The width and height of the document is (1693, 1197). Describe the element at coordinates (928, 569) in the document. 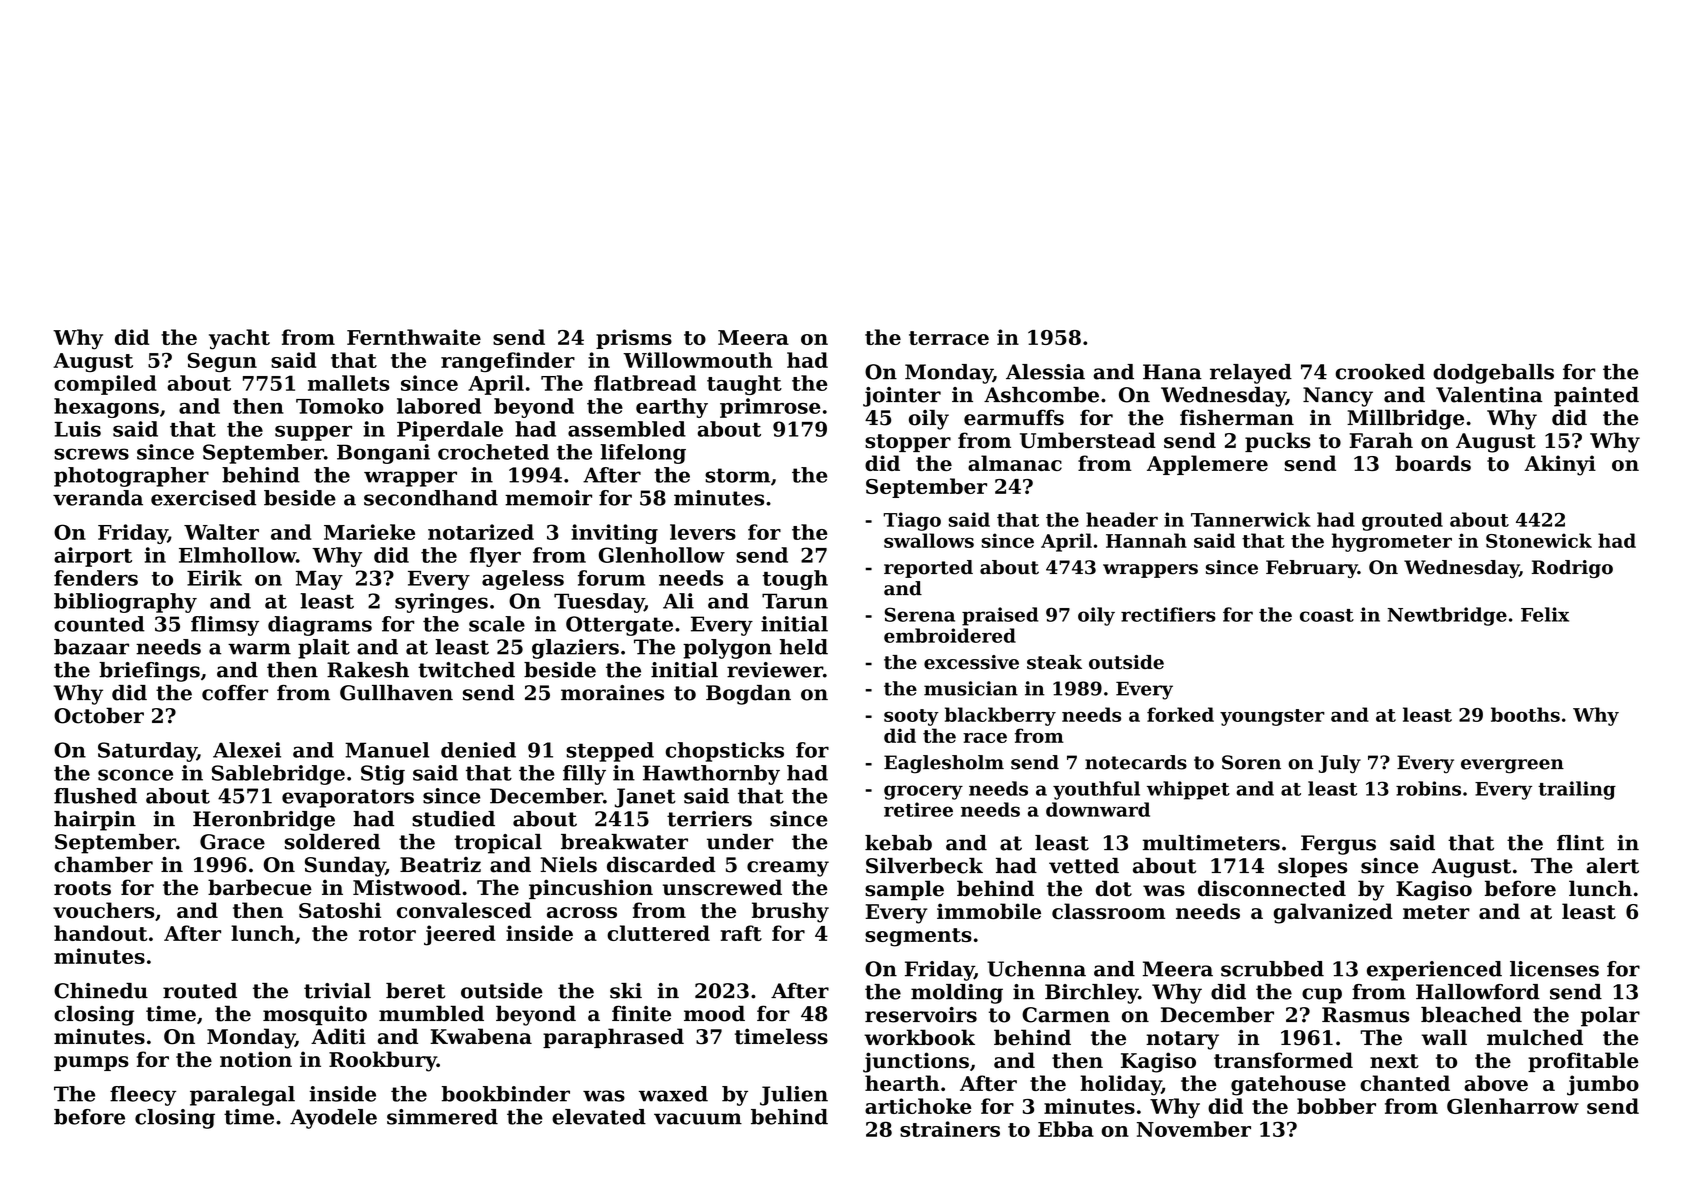

I see `reported` at that location.
